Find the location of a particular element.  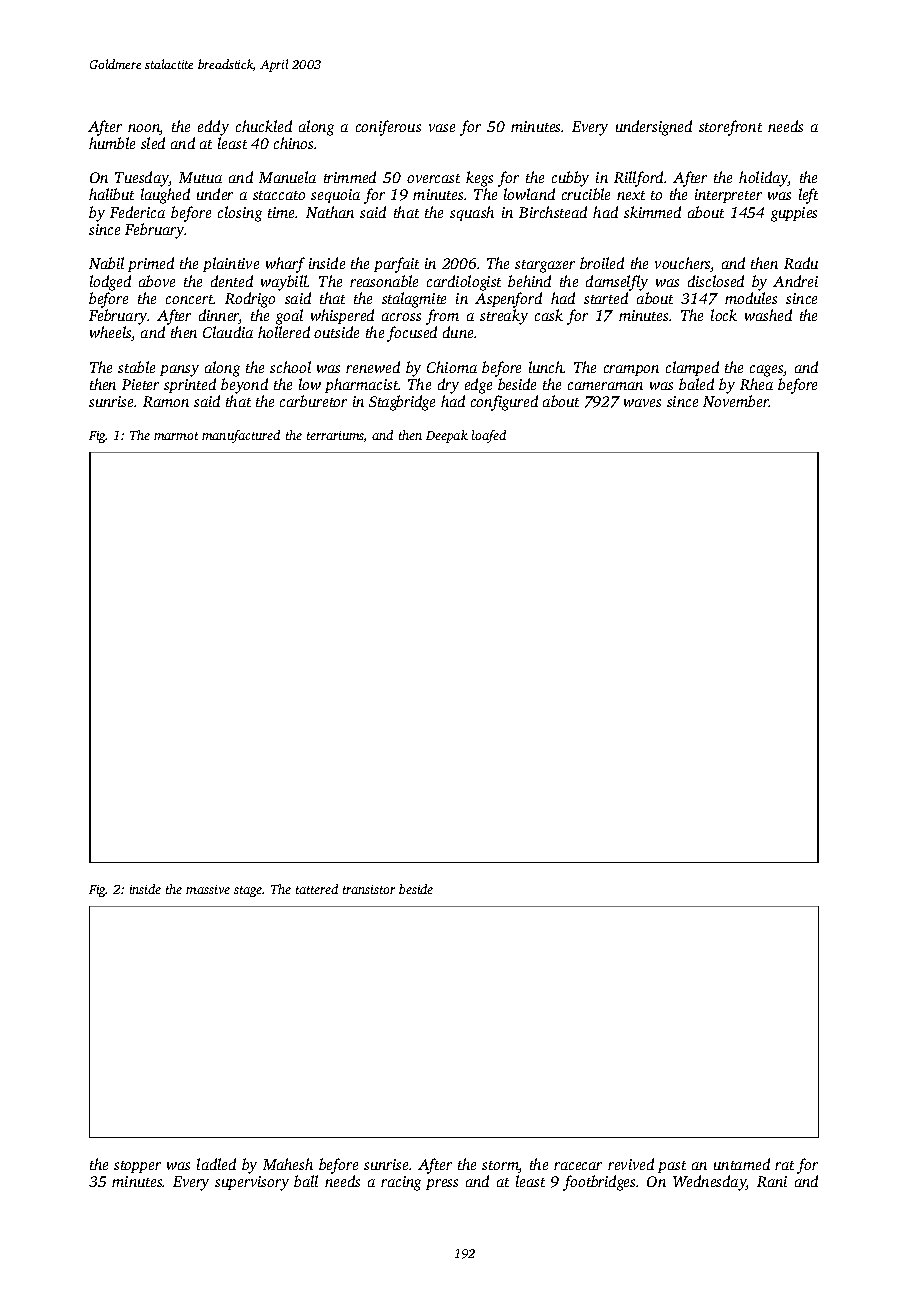

massive is located at coordinates (208, 889).
